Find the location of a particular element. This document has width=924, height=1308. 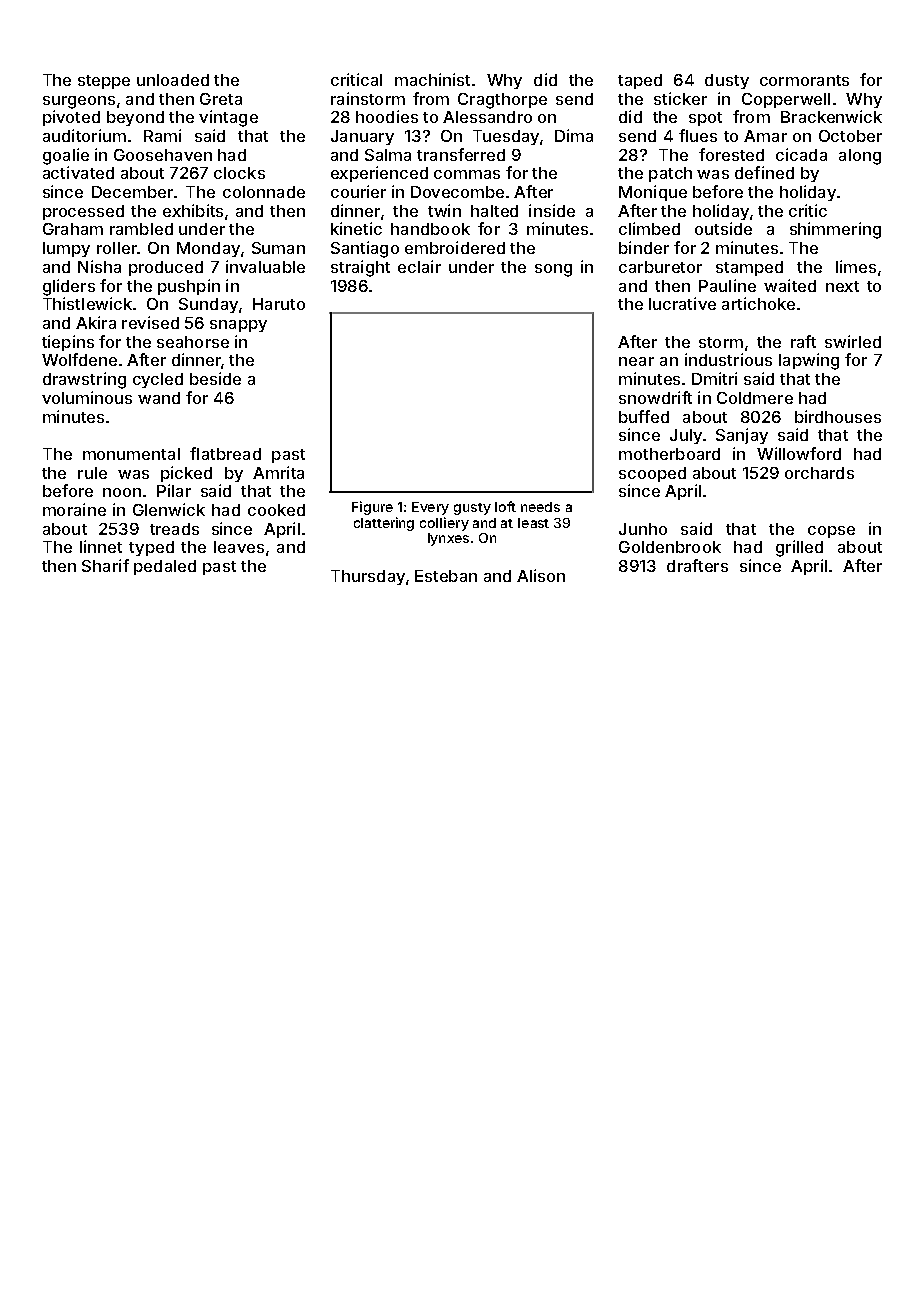

halted is located at coordinates (494, 211).
